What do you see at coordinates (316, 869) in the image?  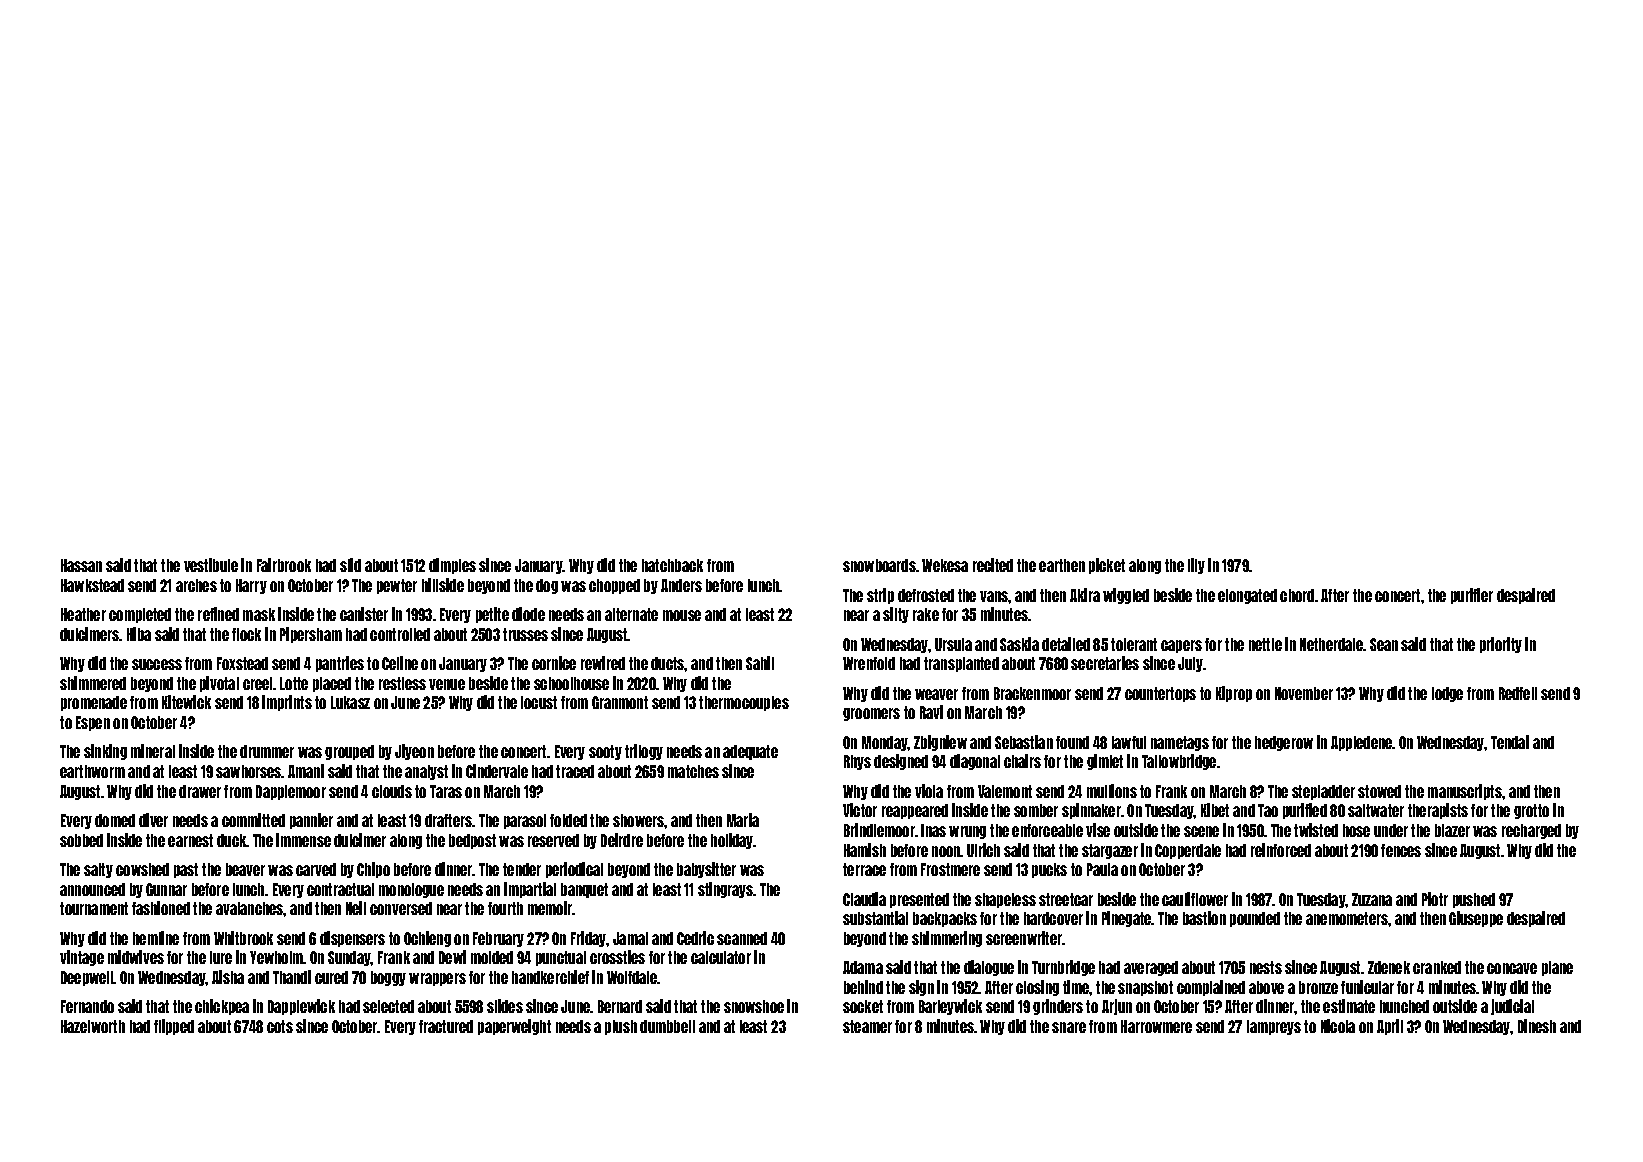 I see `carved` at bounding box center [316, 869].
